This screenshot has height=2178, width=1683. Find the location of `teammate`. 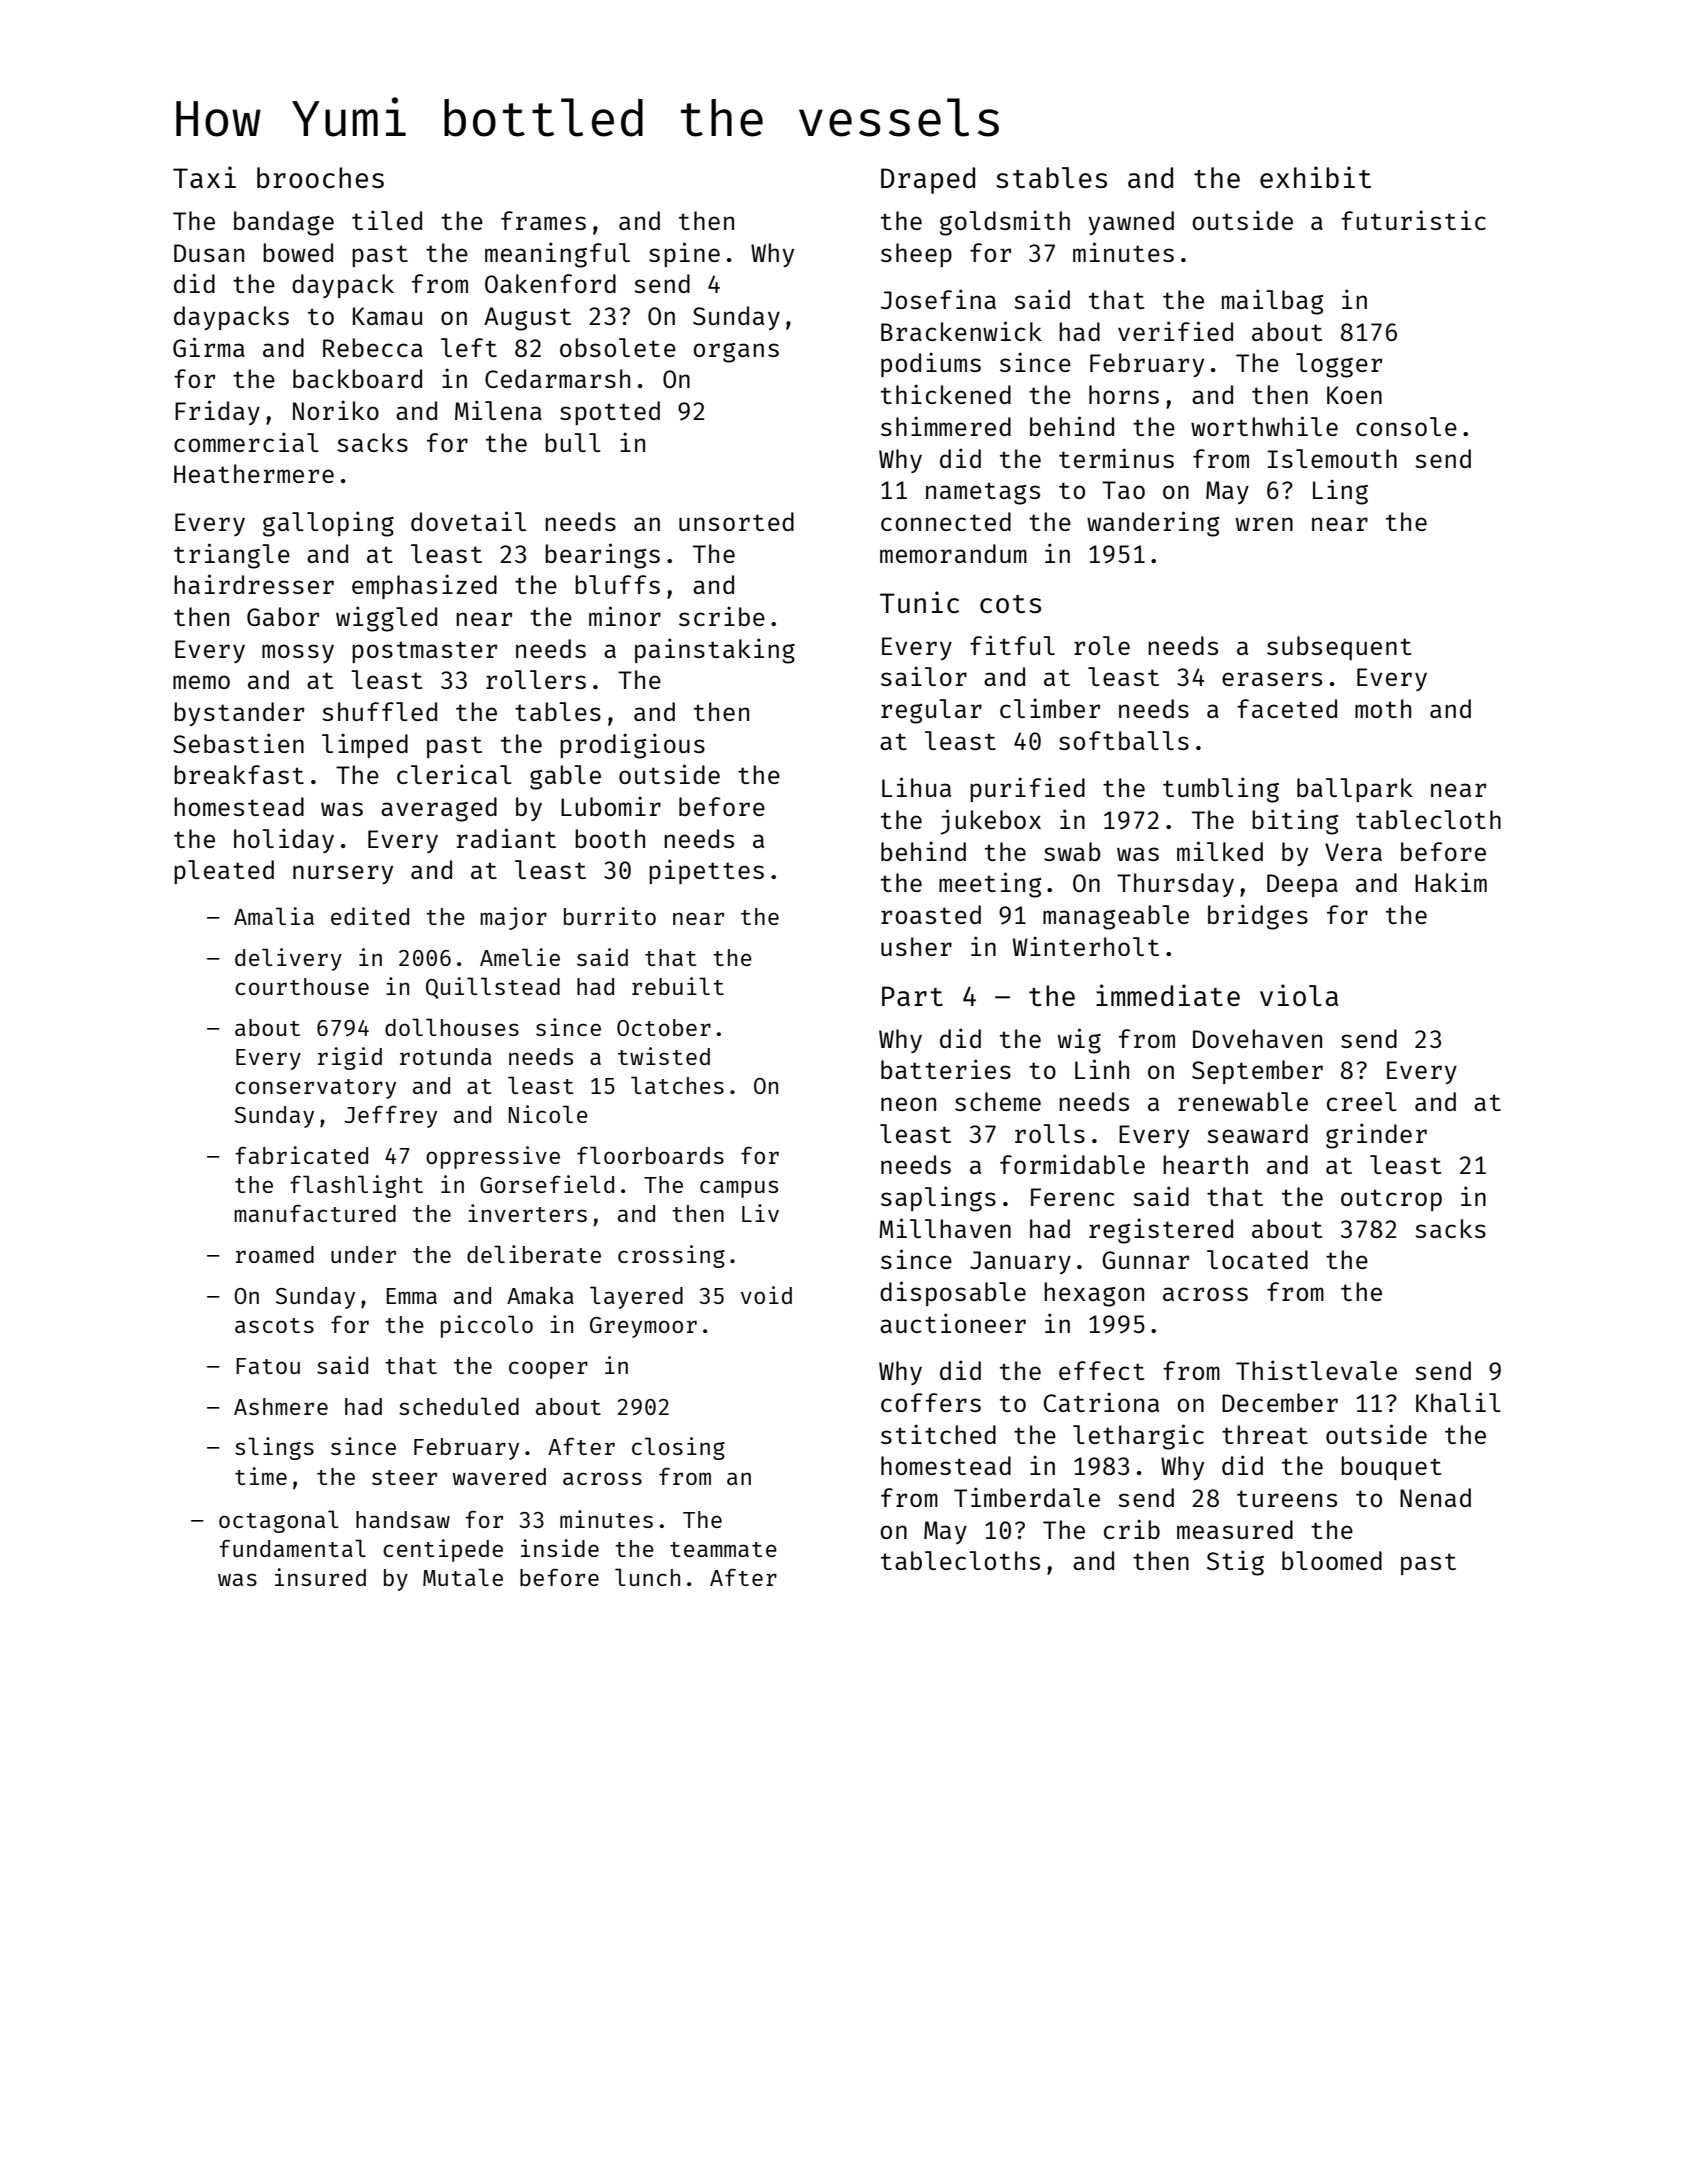

teammate is located at coordinates (723, 1549).
